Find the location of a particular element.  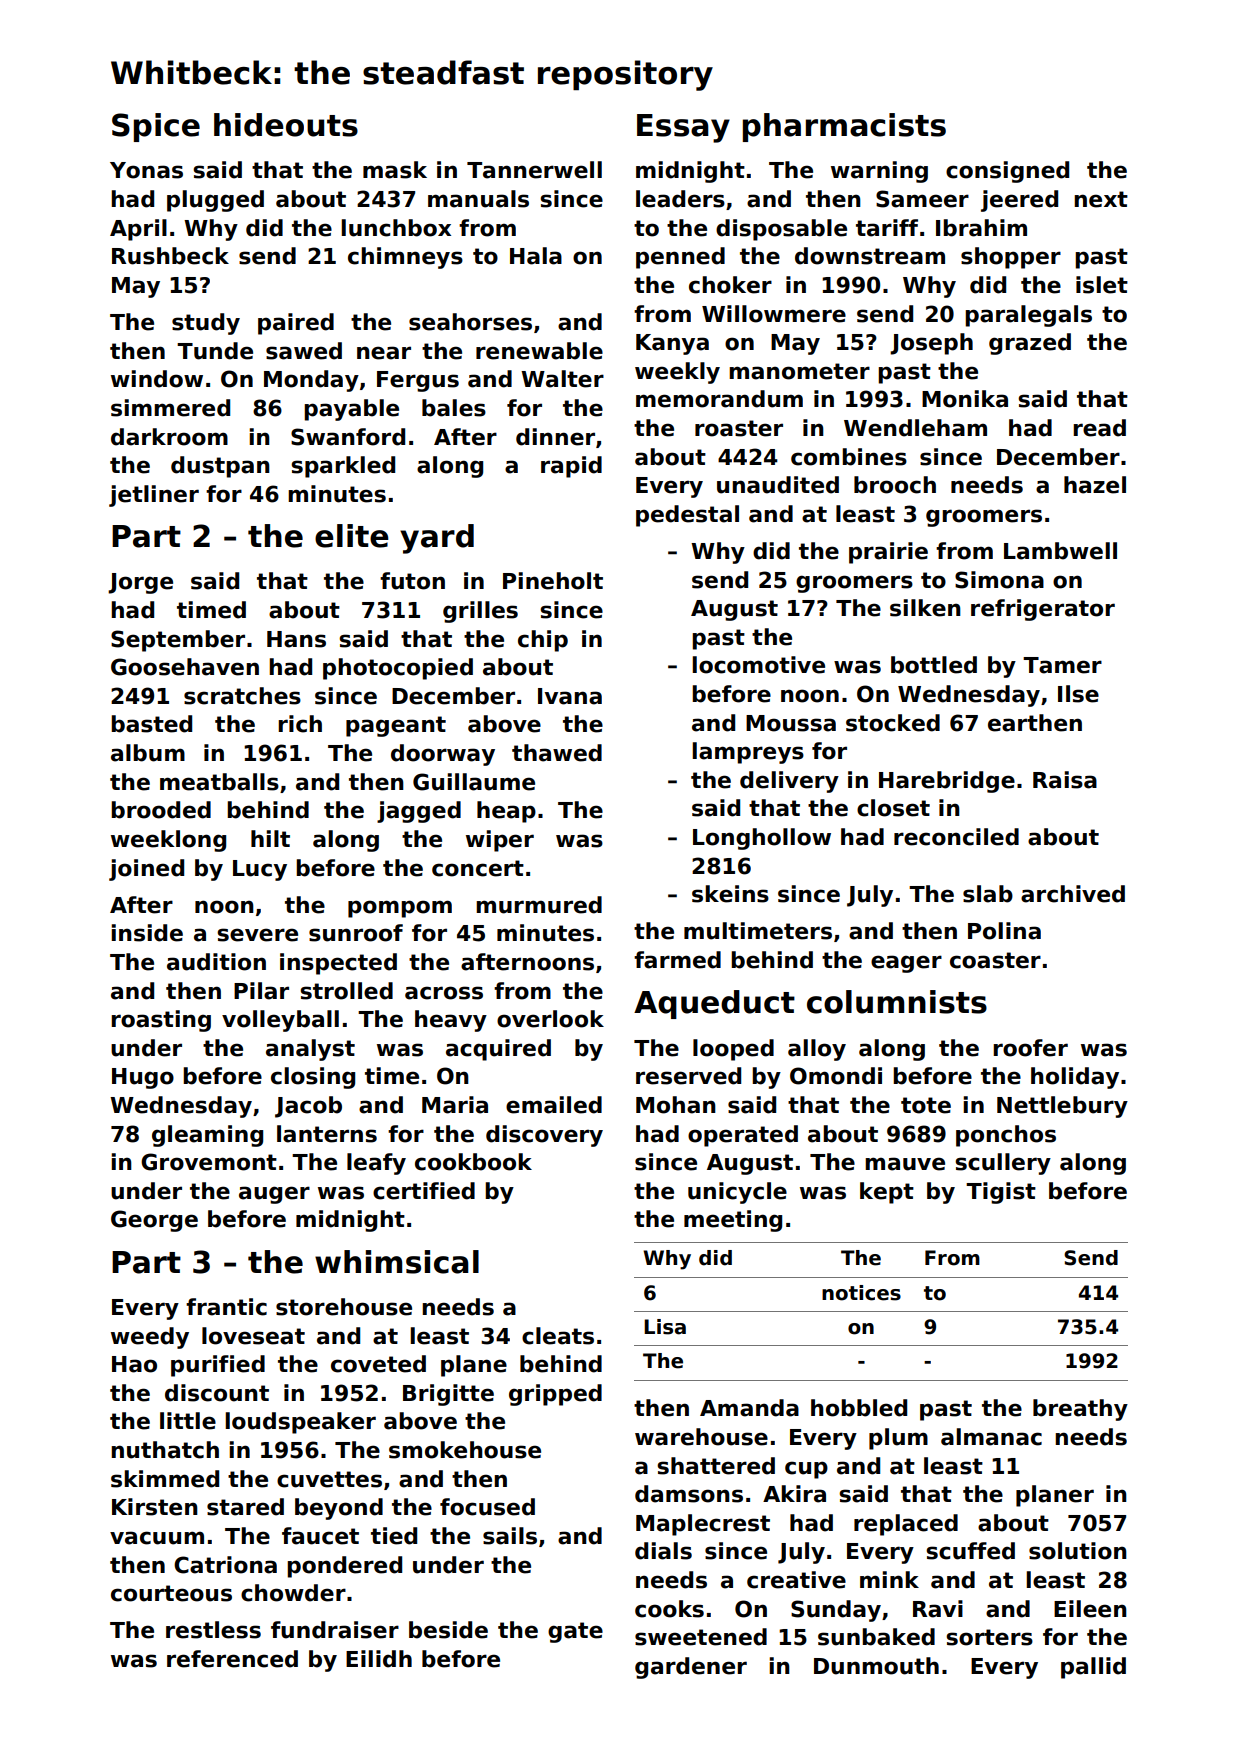

tariff is located at coordinates (887, 228).
